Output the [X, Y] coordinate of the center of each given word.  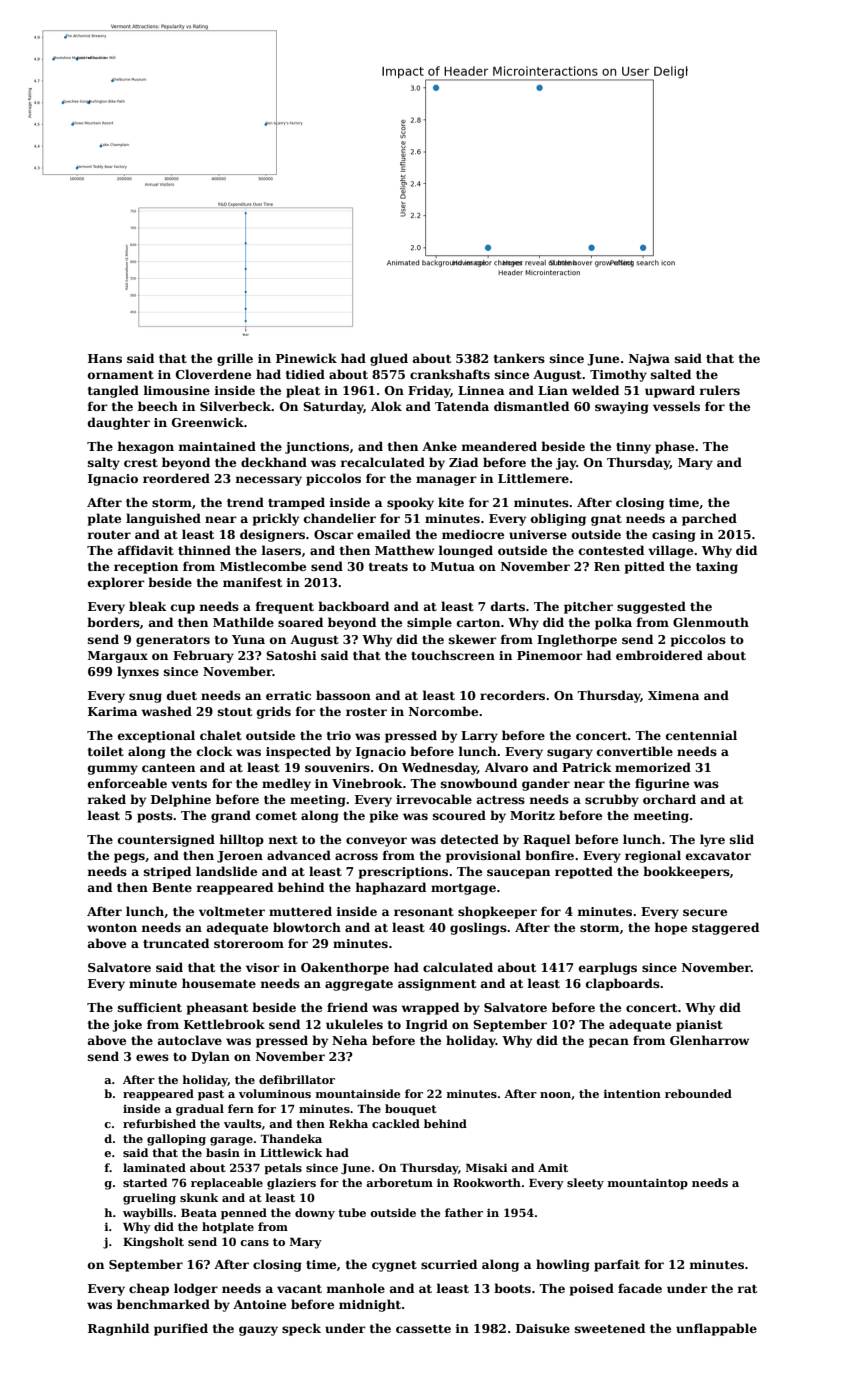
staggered [725, 928]
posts [155, 817]
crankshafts [450, 374]
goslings [478, 928]
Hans [105, 358]
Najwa [649, 360]
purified [181, 1329]
